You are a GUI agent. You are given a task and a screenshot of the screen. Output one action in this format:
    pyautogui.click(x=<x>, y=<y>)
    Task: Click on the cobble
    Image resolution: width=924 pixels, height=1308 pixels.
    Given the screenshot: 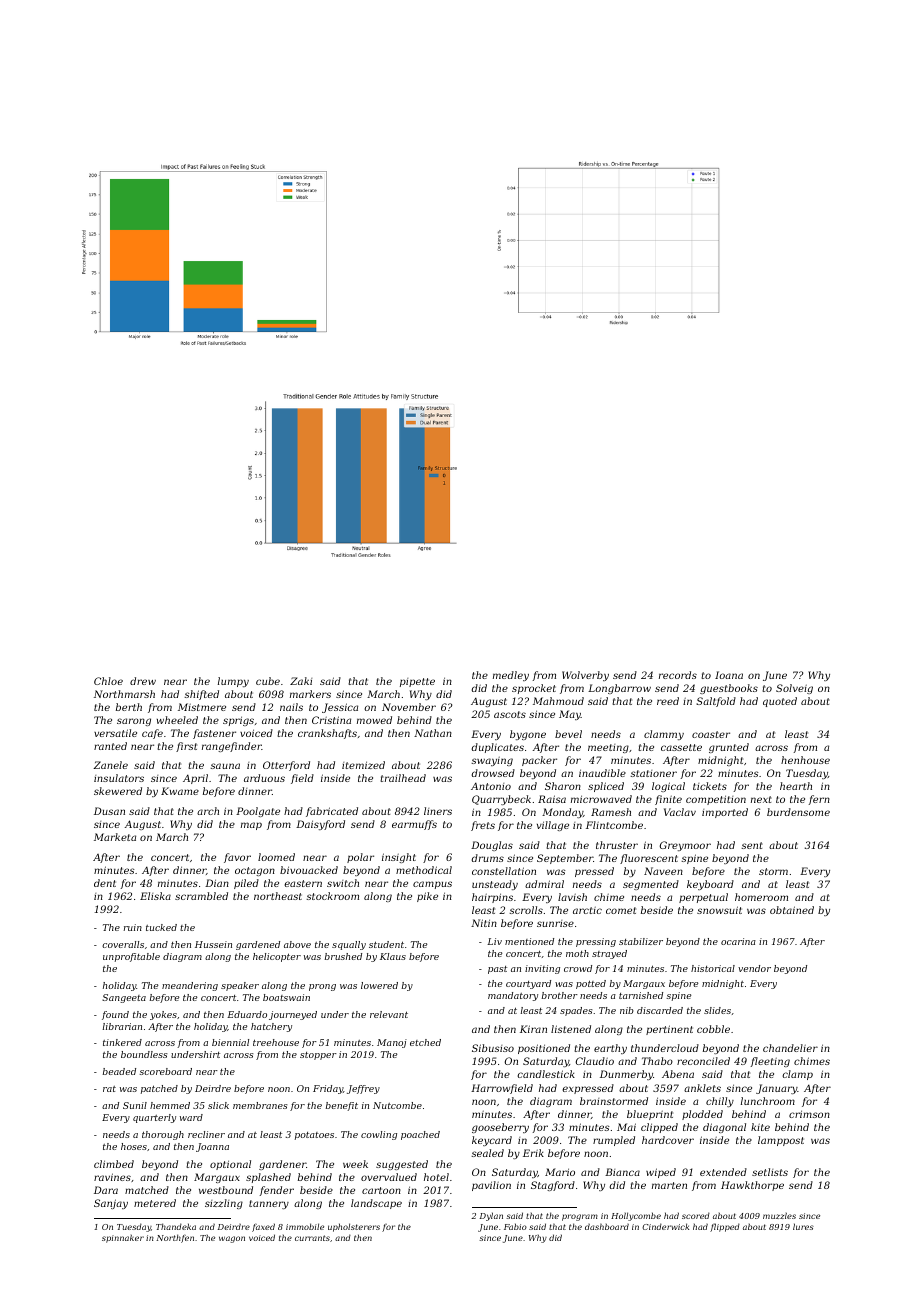 What is the action you would take?
    pyautogui.click(x=713, y=1029)
